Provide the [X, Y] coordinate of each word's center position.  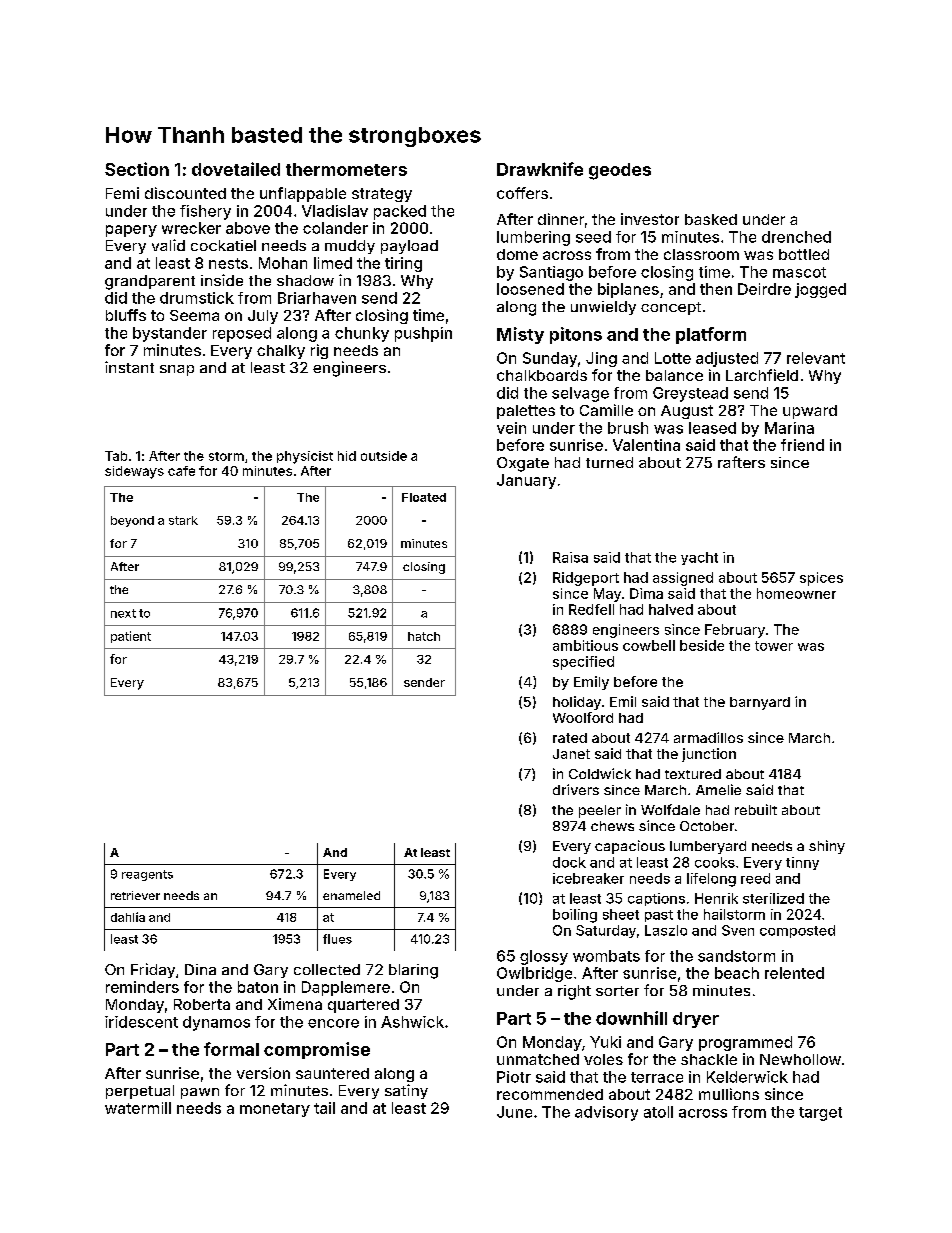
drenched [796, 237]
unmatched [538, 1059]
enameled [351, 895]
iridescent [141, 1022]
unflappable [303, 194]
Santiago [551, 273]
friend [802, 445]
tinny [802, 863]
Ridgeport [586, 579]
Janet [571, 754]
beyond [132, 521]
